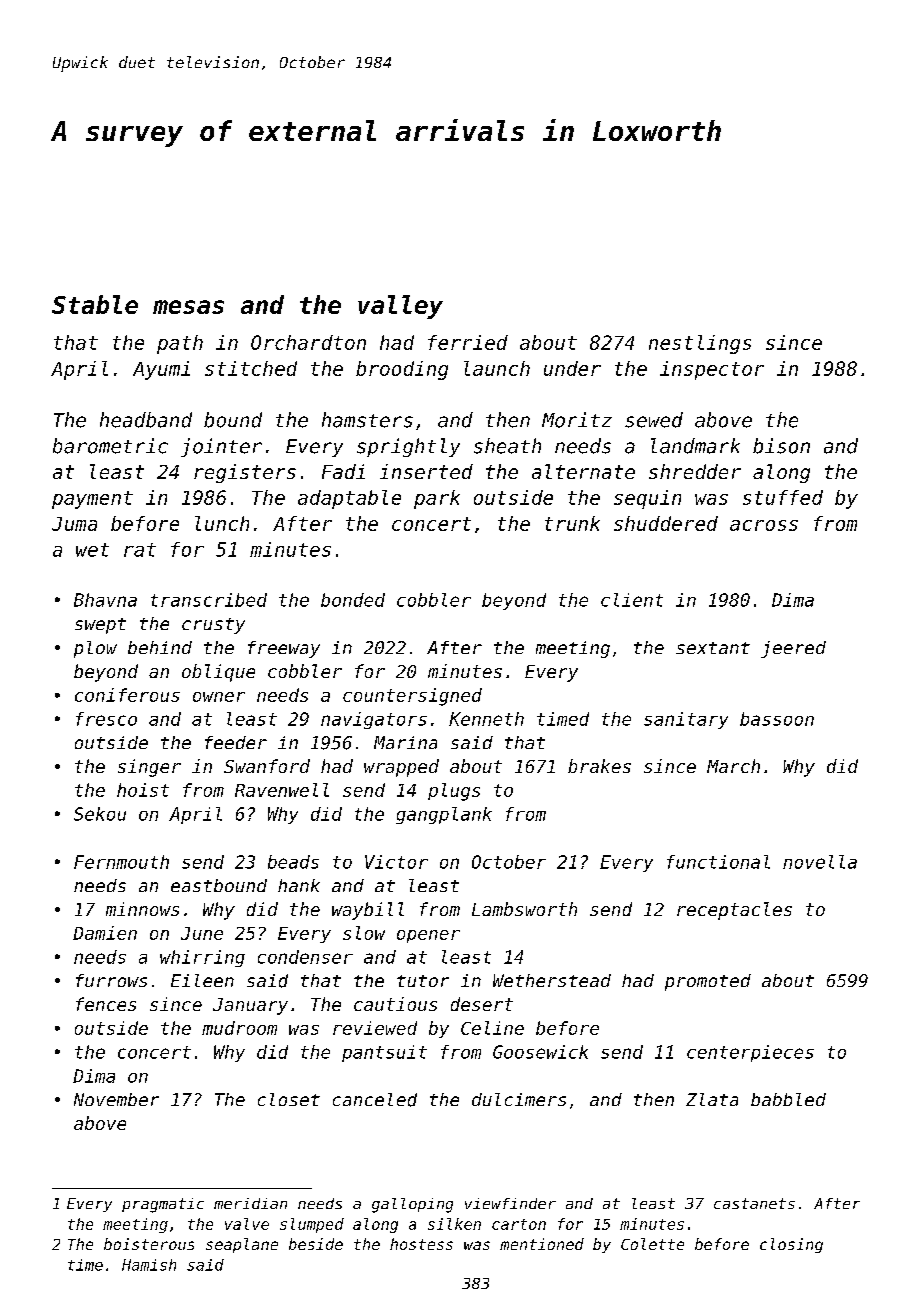  What do you see at coordinates (142, 909) in the document?
I see `minnows` at bounding box center [142, 909].
